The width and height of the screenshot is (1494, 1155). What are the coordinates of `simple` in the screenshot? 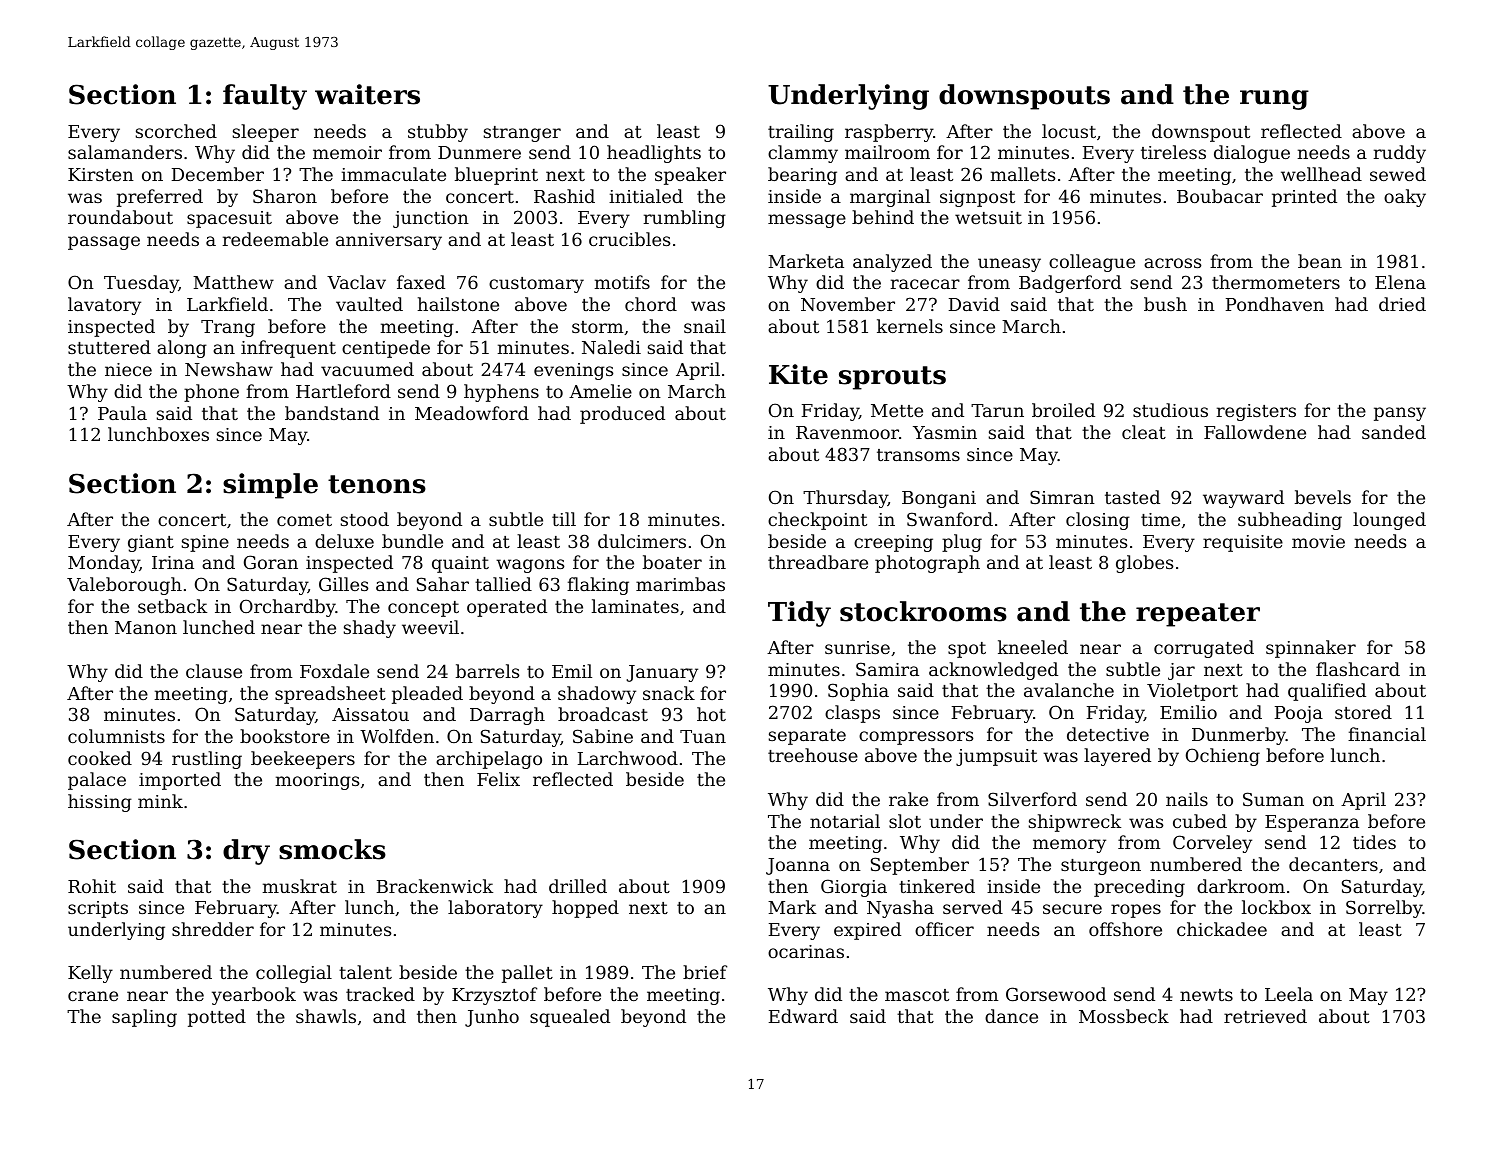 It's located at (270, 486).
